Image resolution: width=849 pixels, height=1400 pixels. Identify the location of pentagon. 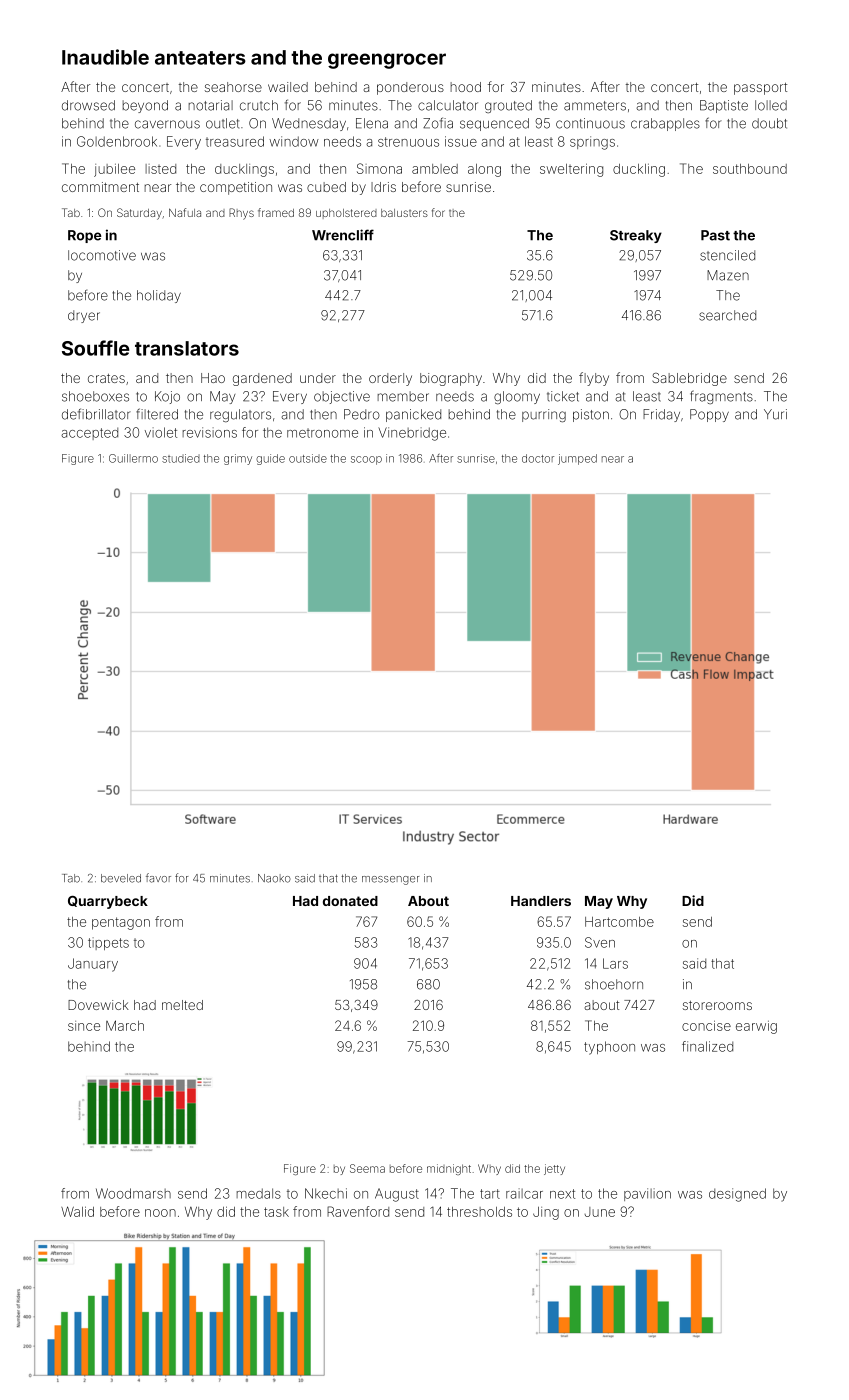
(121, 923).
